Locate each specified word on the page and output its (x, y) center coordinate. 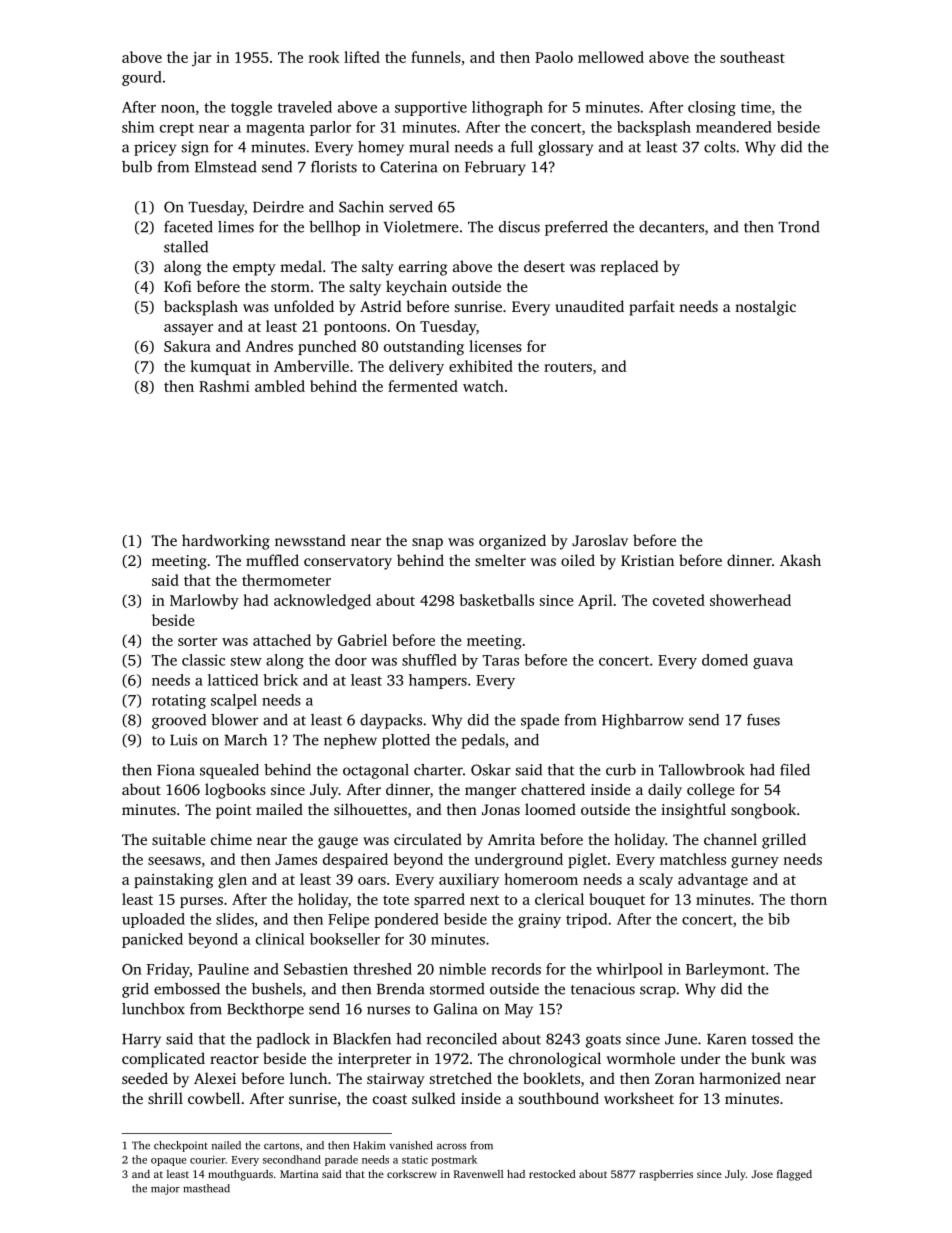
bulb (137, 167)
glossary (565, 148)
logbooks (235, 791)
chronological (555, 1060)
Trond (798, 227)
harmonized (740, 1078)
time (756, 107)
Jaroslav (600, 540)
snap (427, 544)
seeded (145, 1078)
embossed (187, 989)
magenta (275, 129)
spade (540, 721)
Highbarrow (643, 721)
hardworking (226, 542)
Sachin (361, 207)
